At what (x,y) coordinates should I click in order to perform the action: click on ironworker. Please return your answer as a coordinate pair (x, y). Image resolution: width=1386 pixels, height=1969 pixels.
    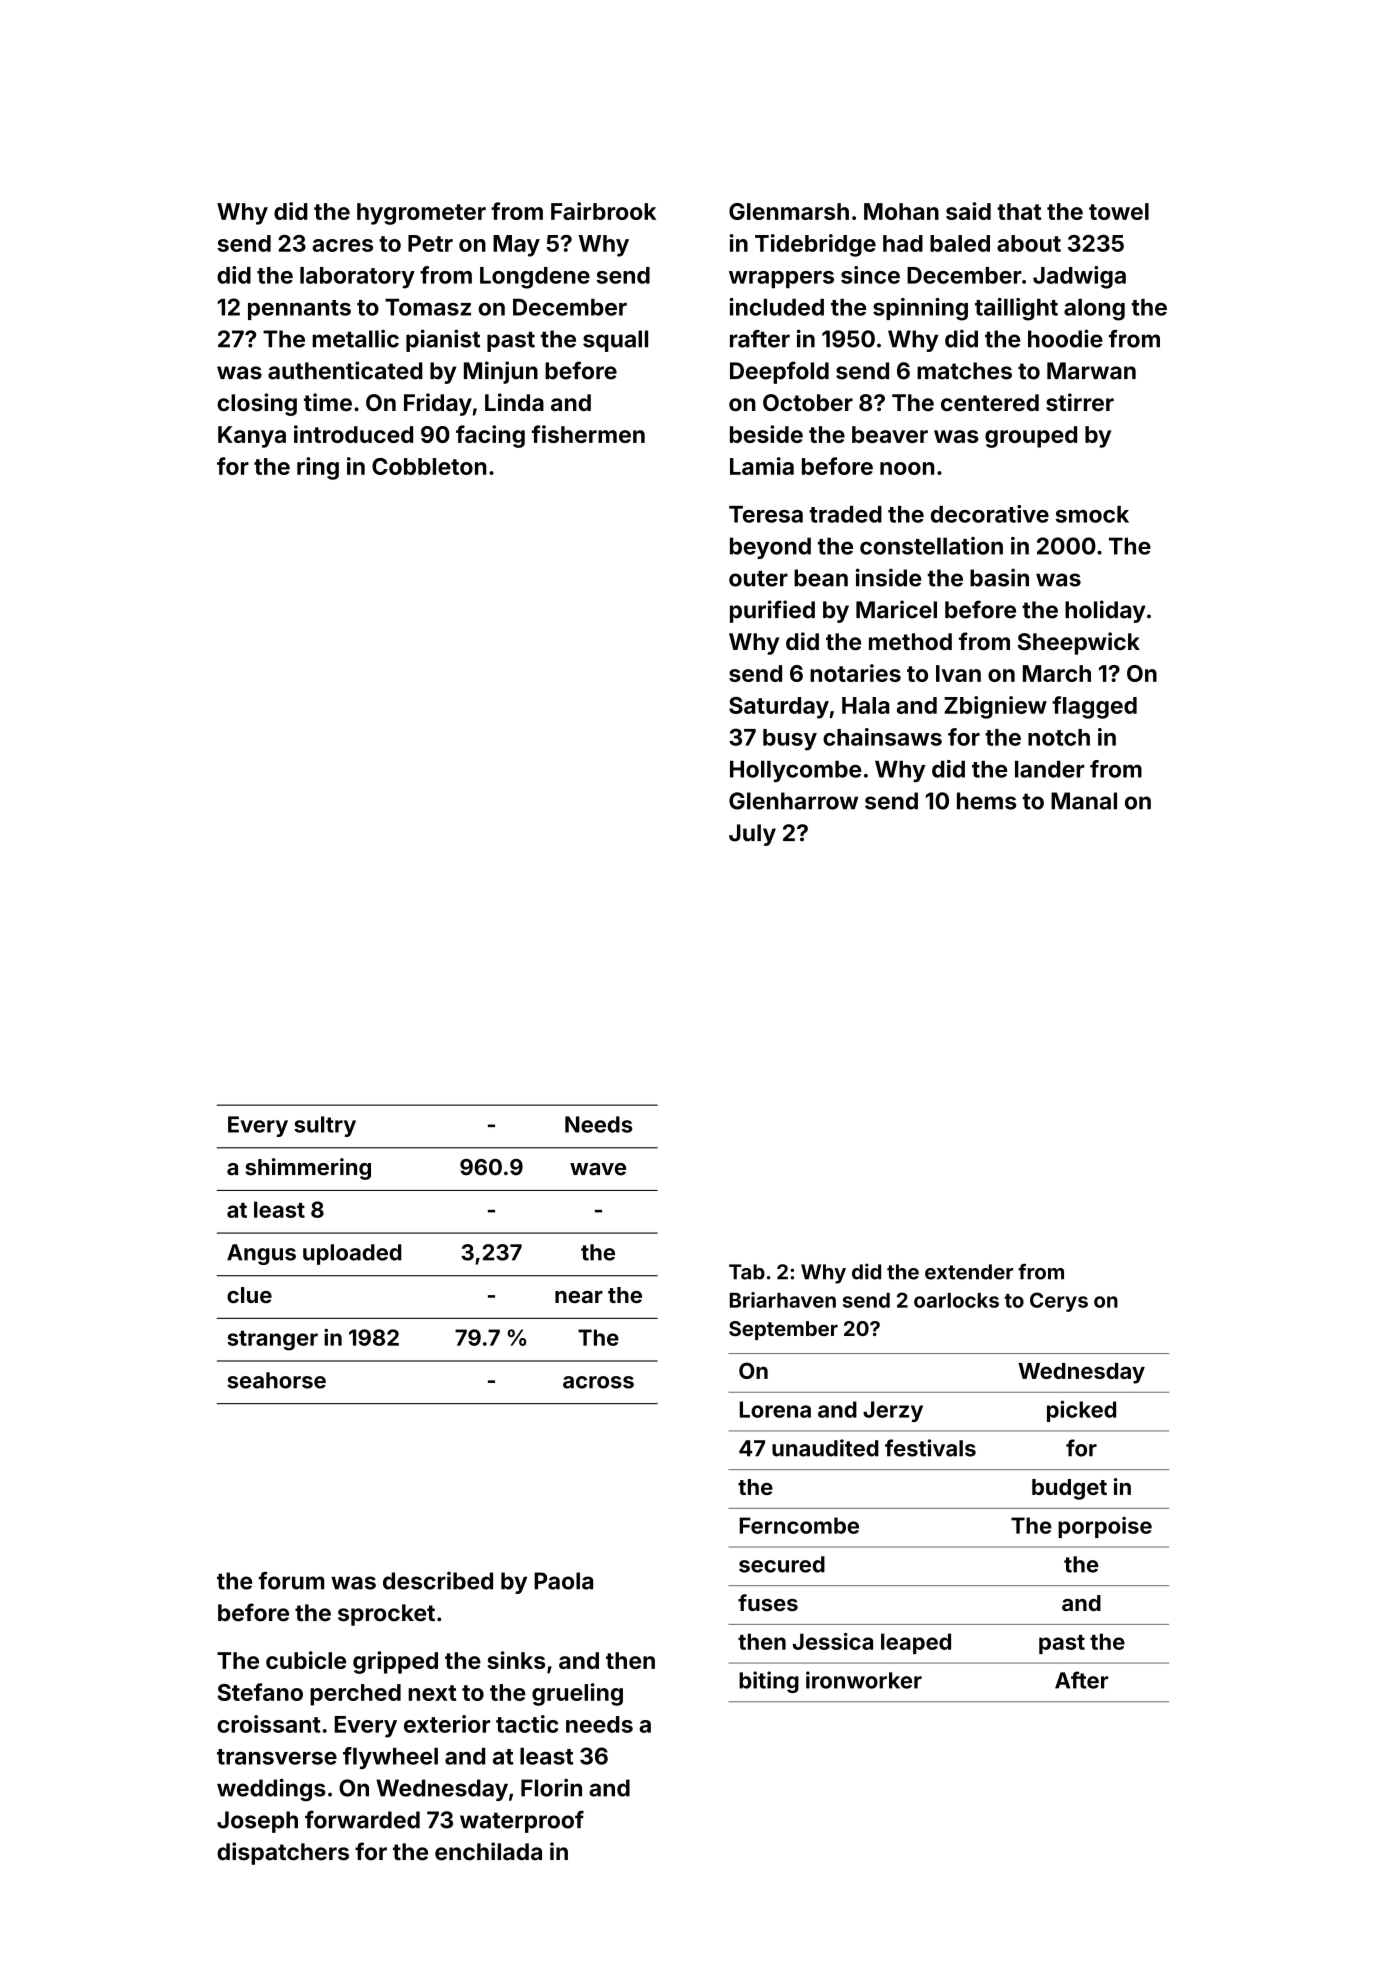
    Looking at the image, I should click on (864, 1680).
